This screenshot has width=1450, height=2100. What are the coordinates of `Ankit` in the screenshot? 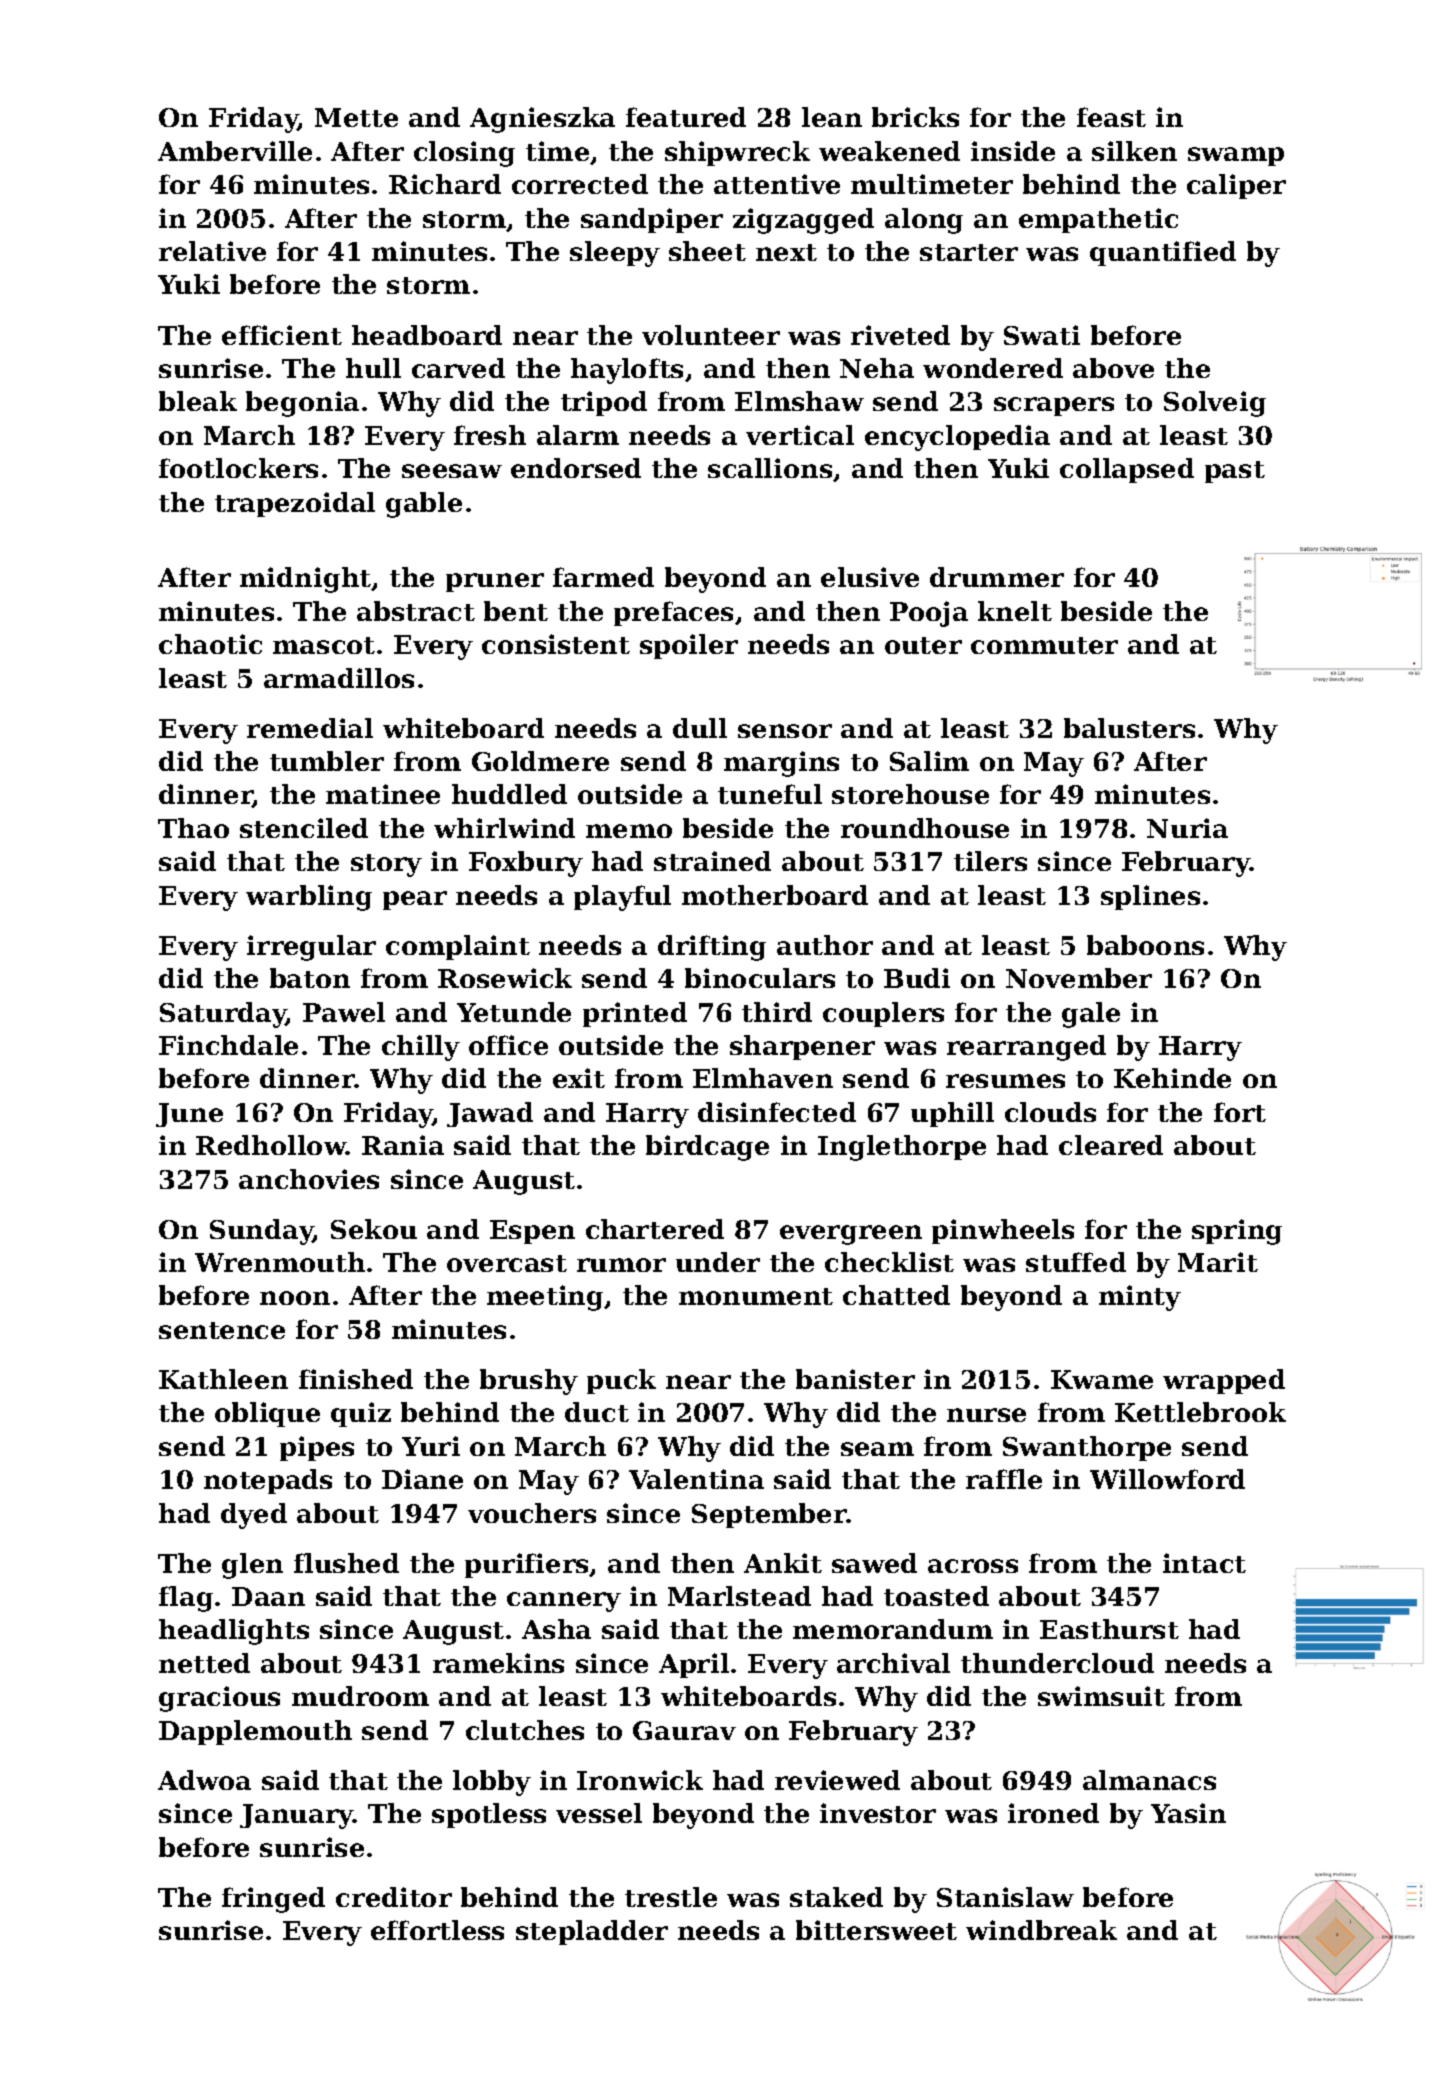 It's located at (783, 1563).
